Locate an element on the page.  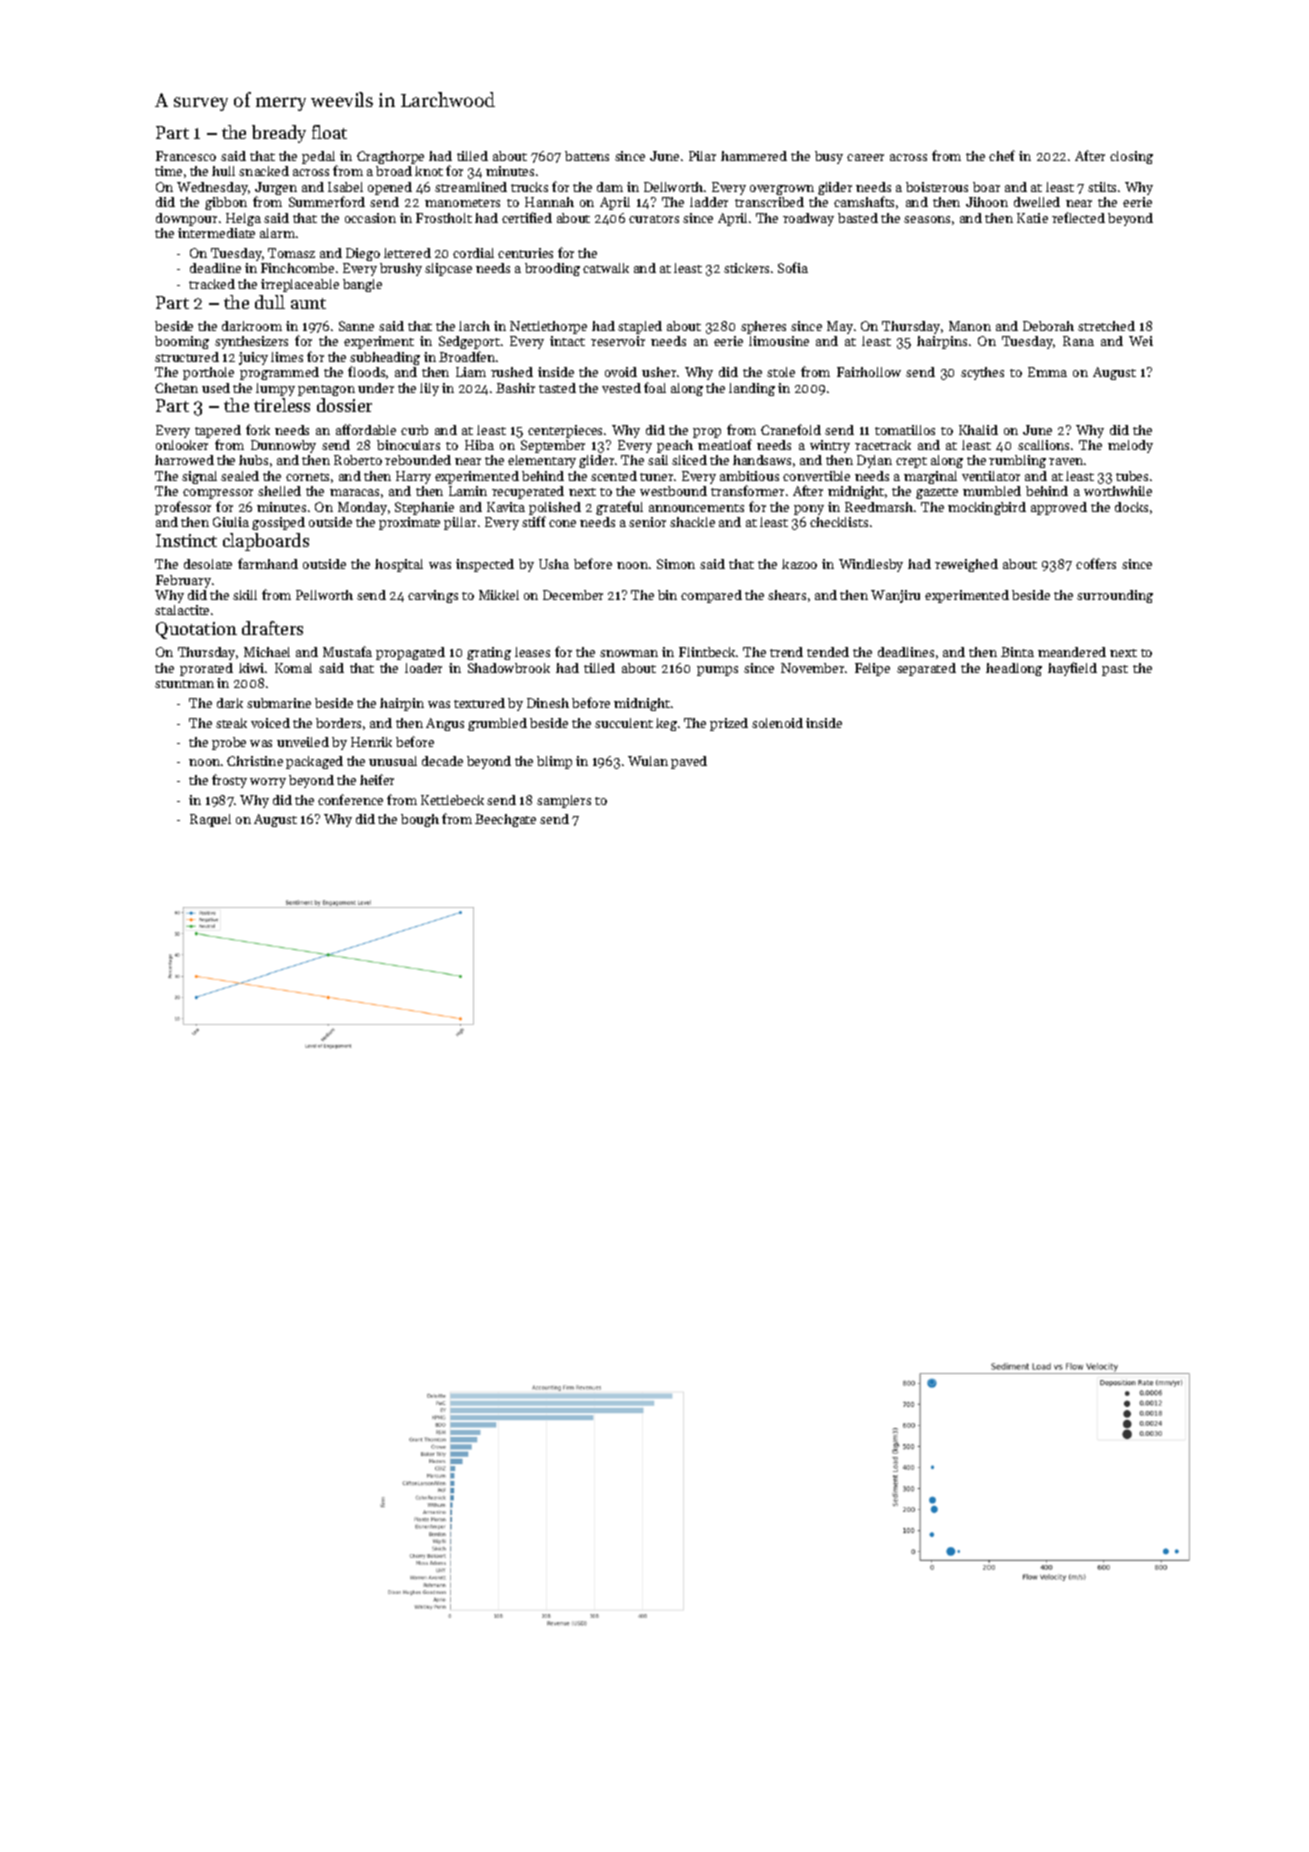
Rana is located at coordinates (1078, 341).
